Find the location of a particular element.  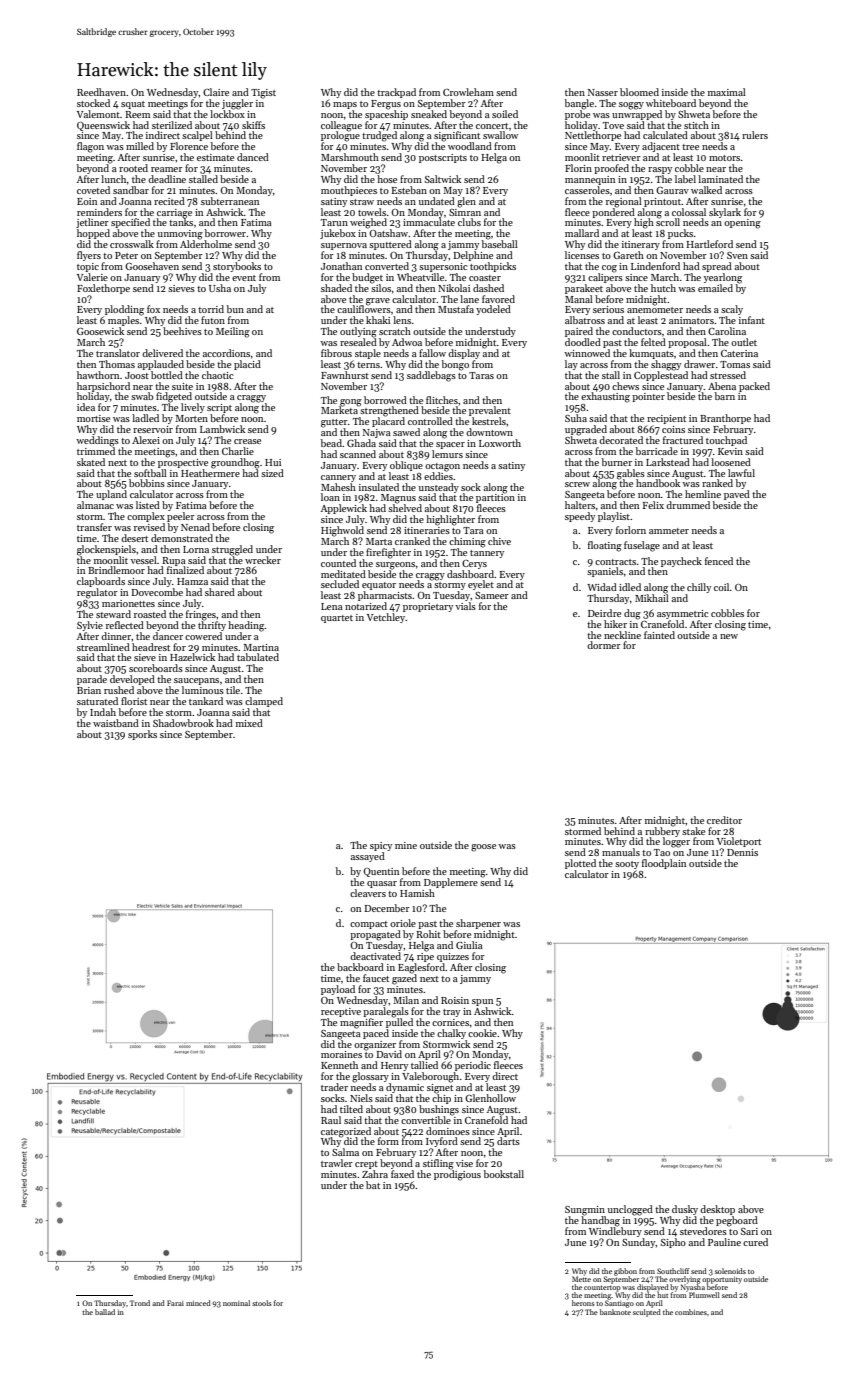

manuals is located at coordinates (621, 852).
